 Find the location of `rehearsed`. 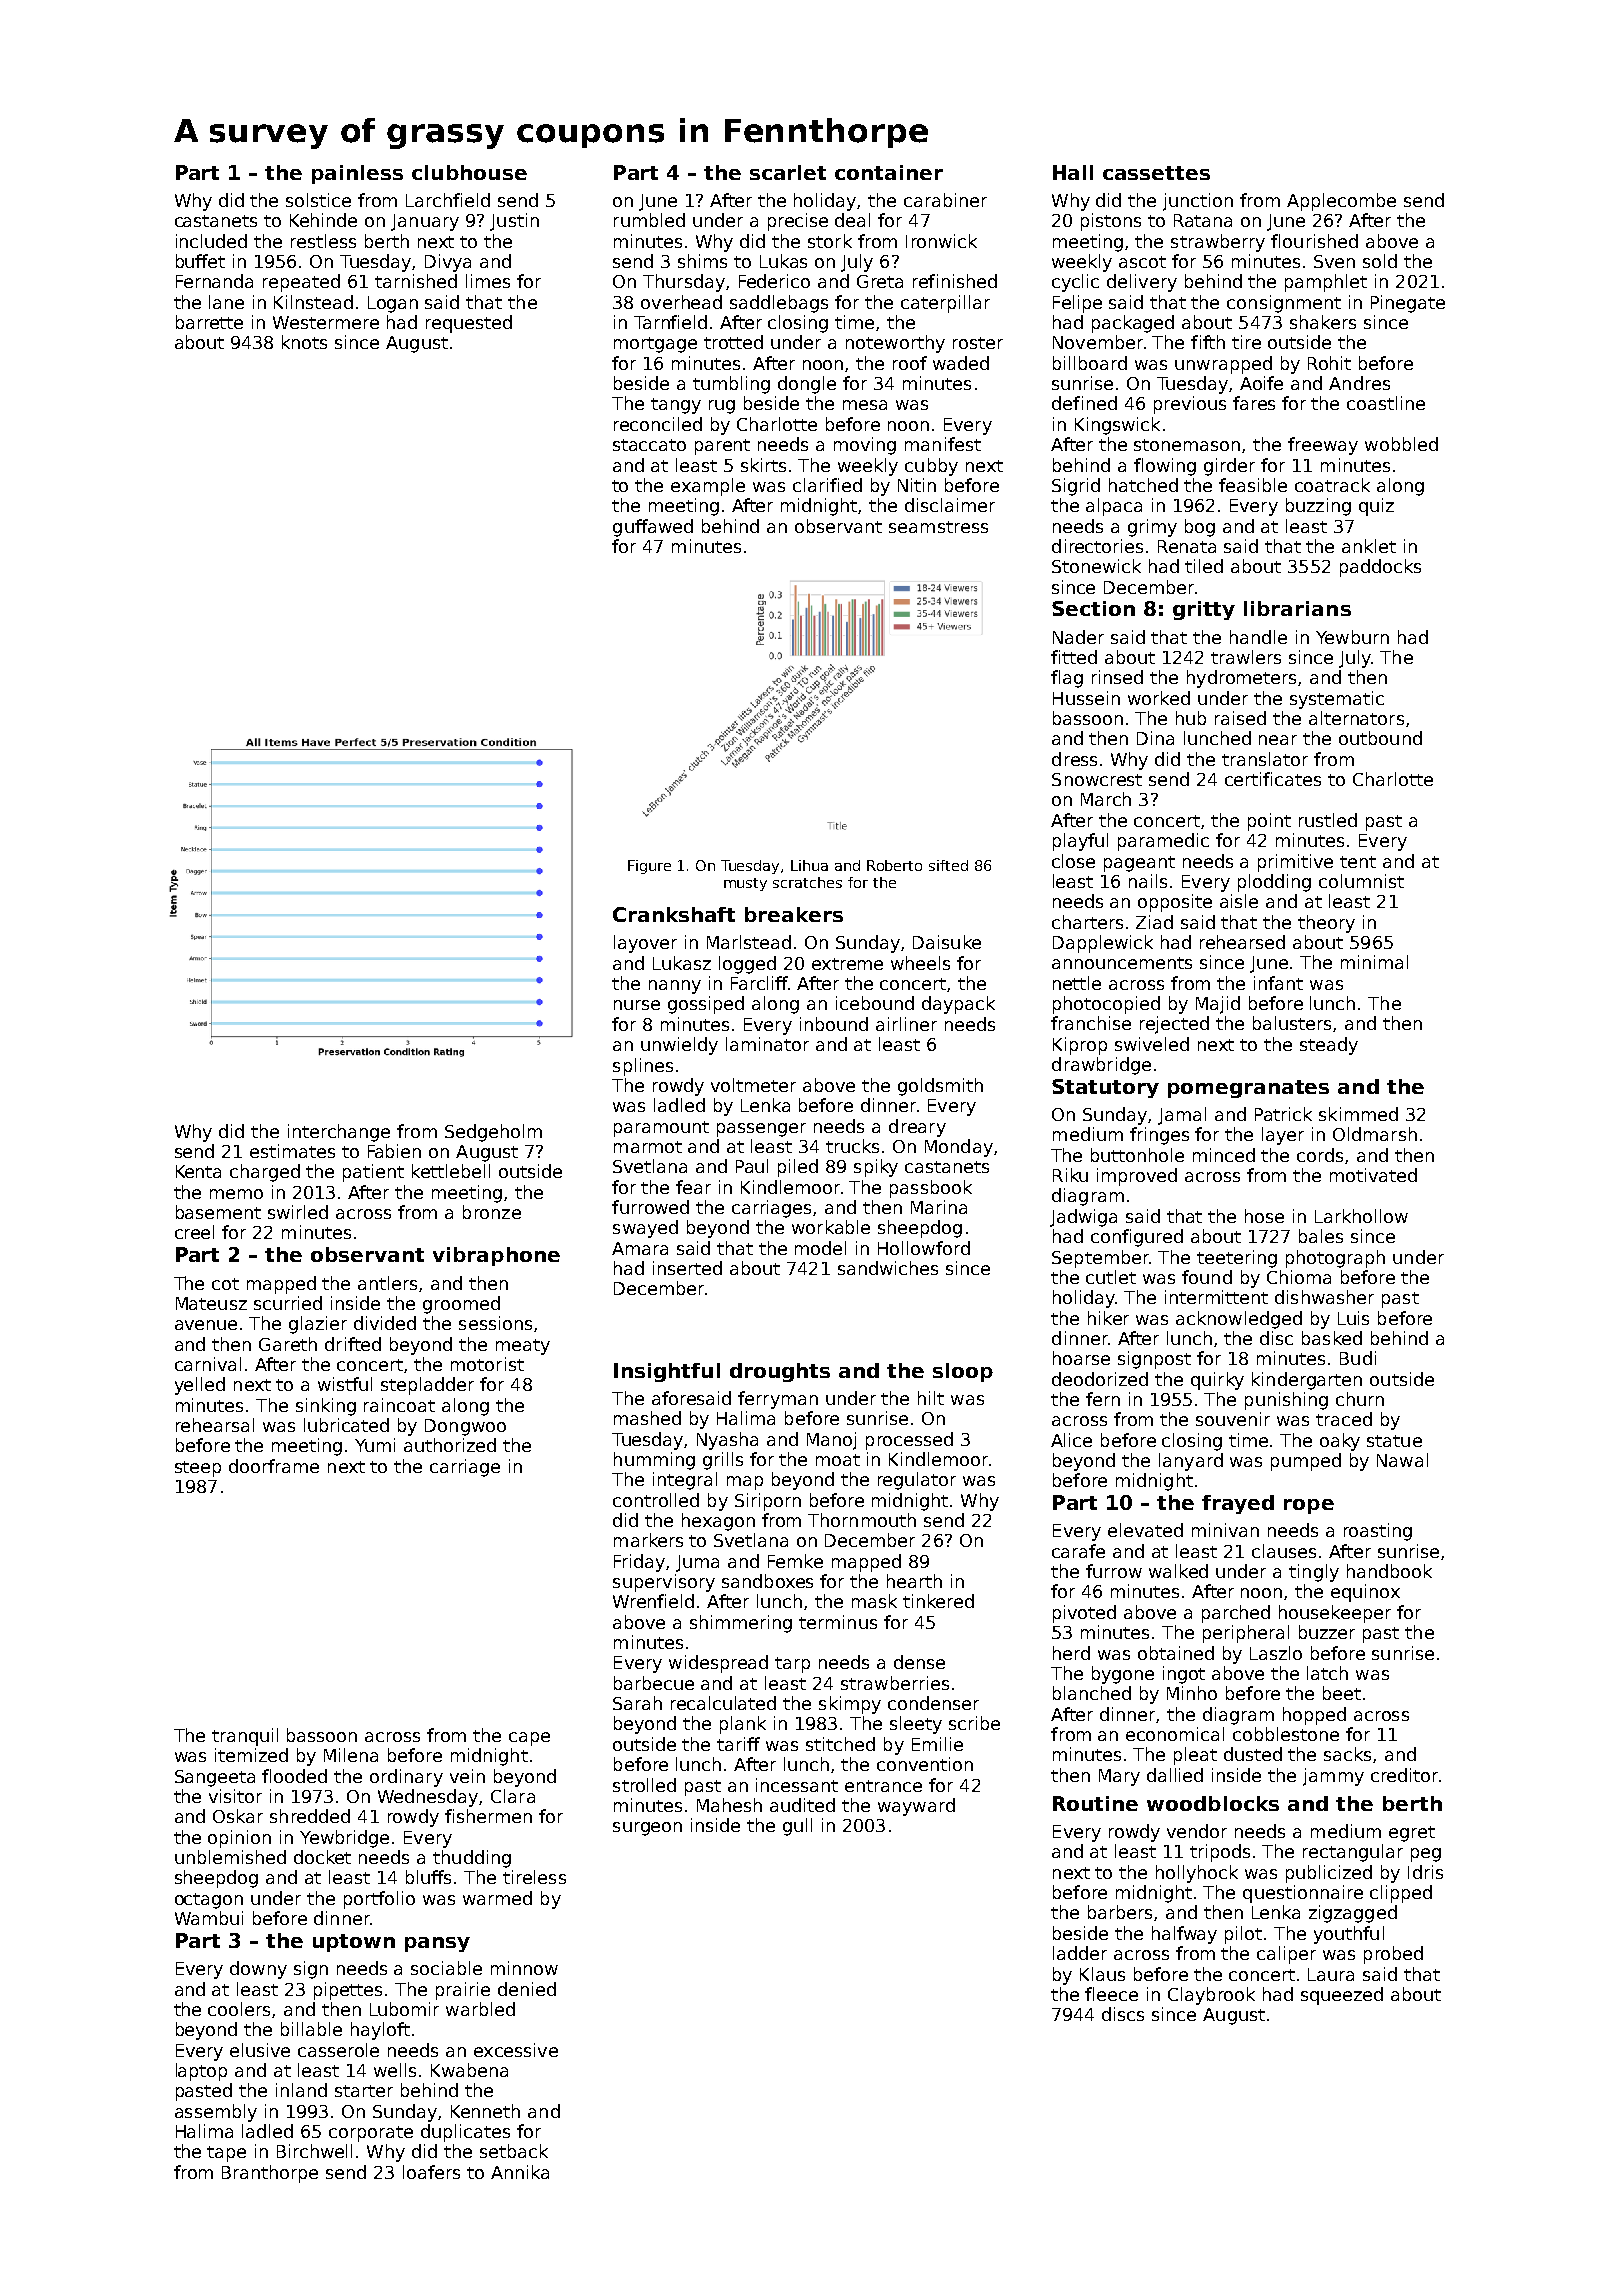

rehearsed is located at coordinates (1242, 942).
